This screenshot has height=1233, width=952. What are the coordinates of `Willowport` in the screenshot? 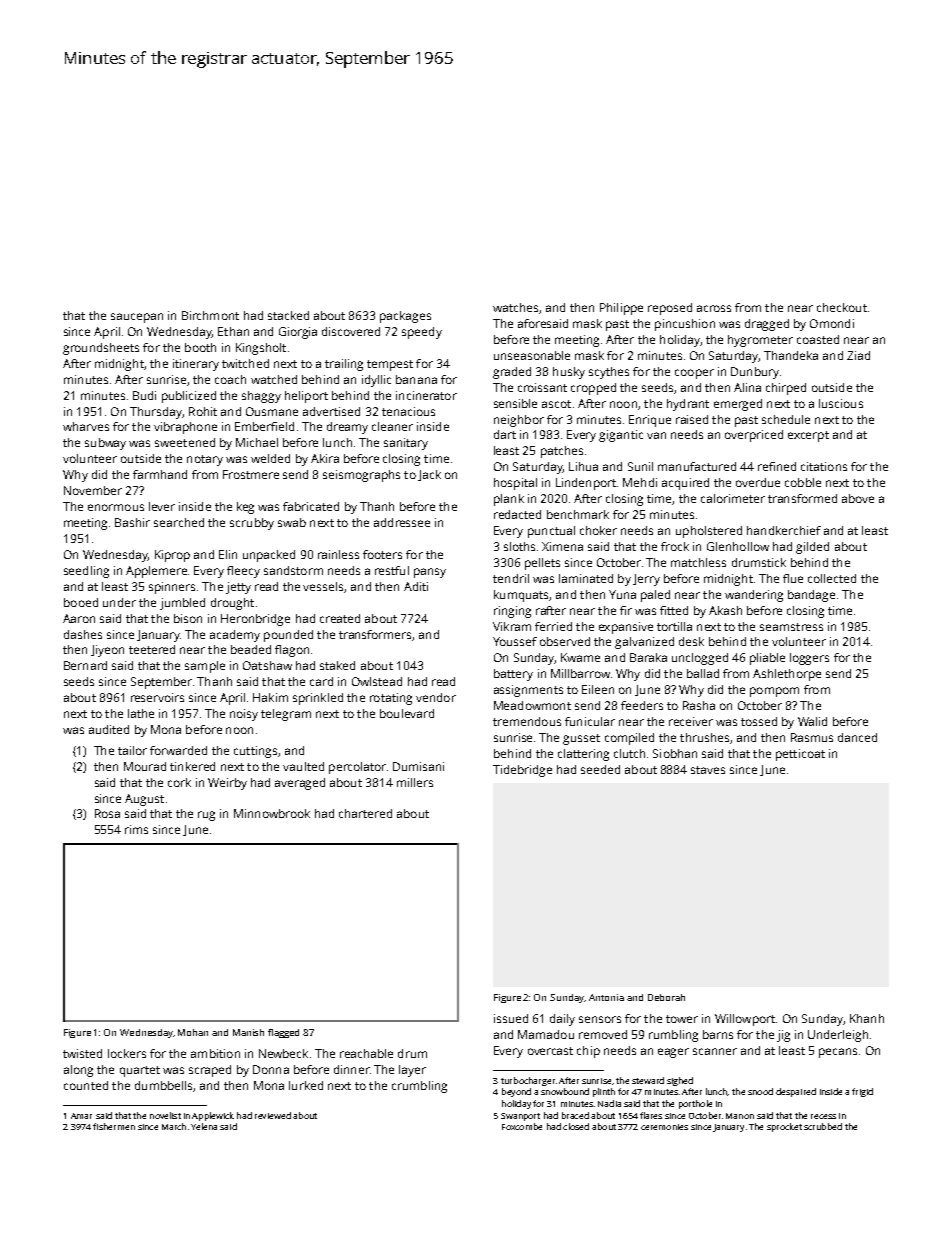 It's located at (745, 1020).
